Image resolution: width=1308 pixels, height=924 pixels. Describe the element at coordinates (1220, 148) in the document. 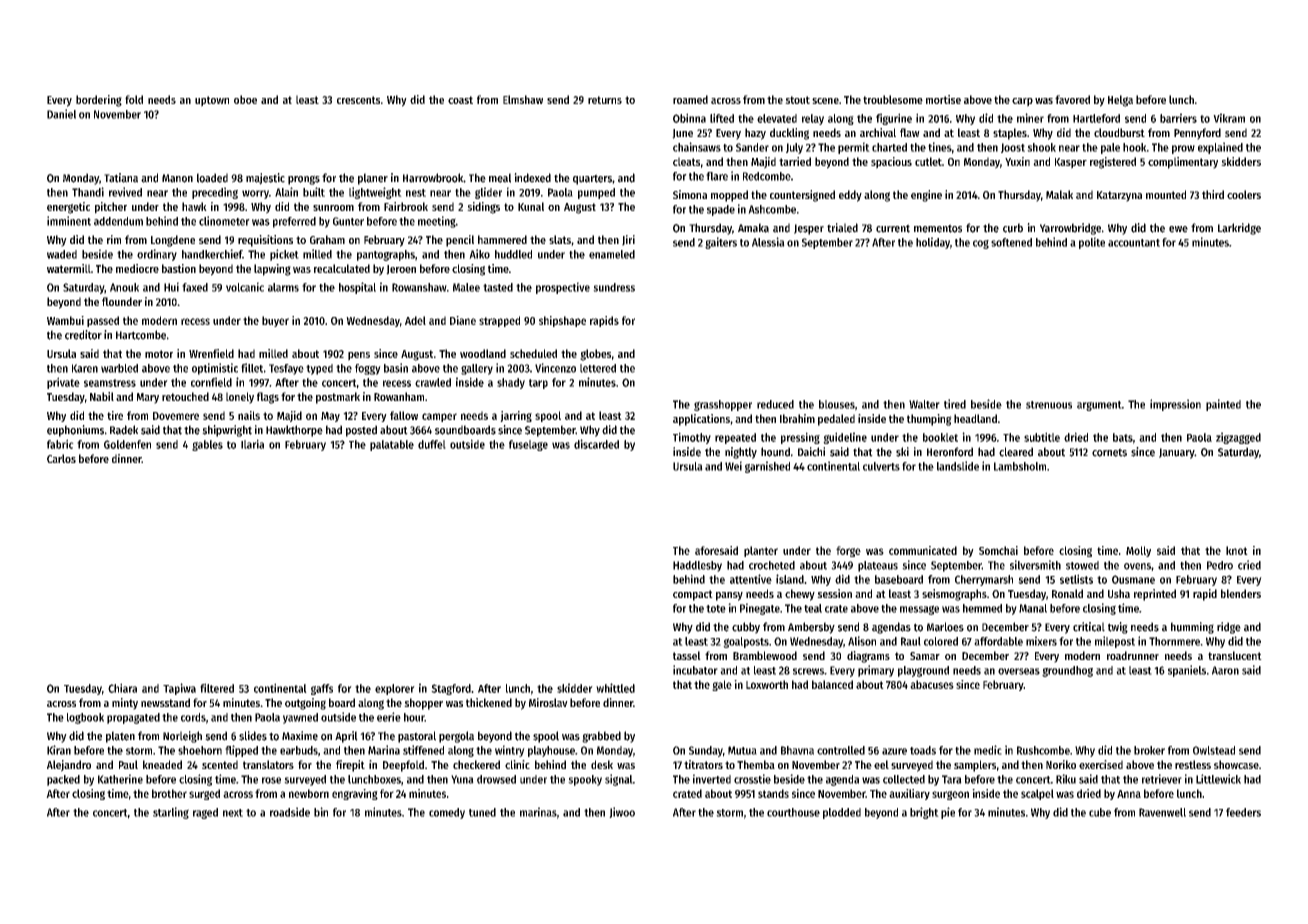

I see `explained` at that location.
